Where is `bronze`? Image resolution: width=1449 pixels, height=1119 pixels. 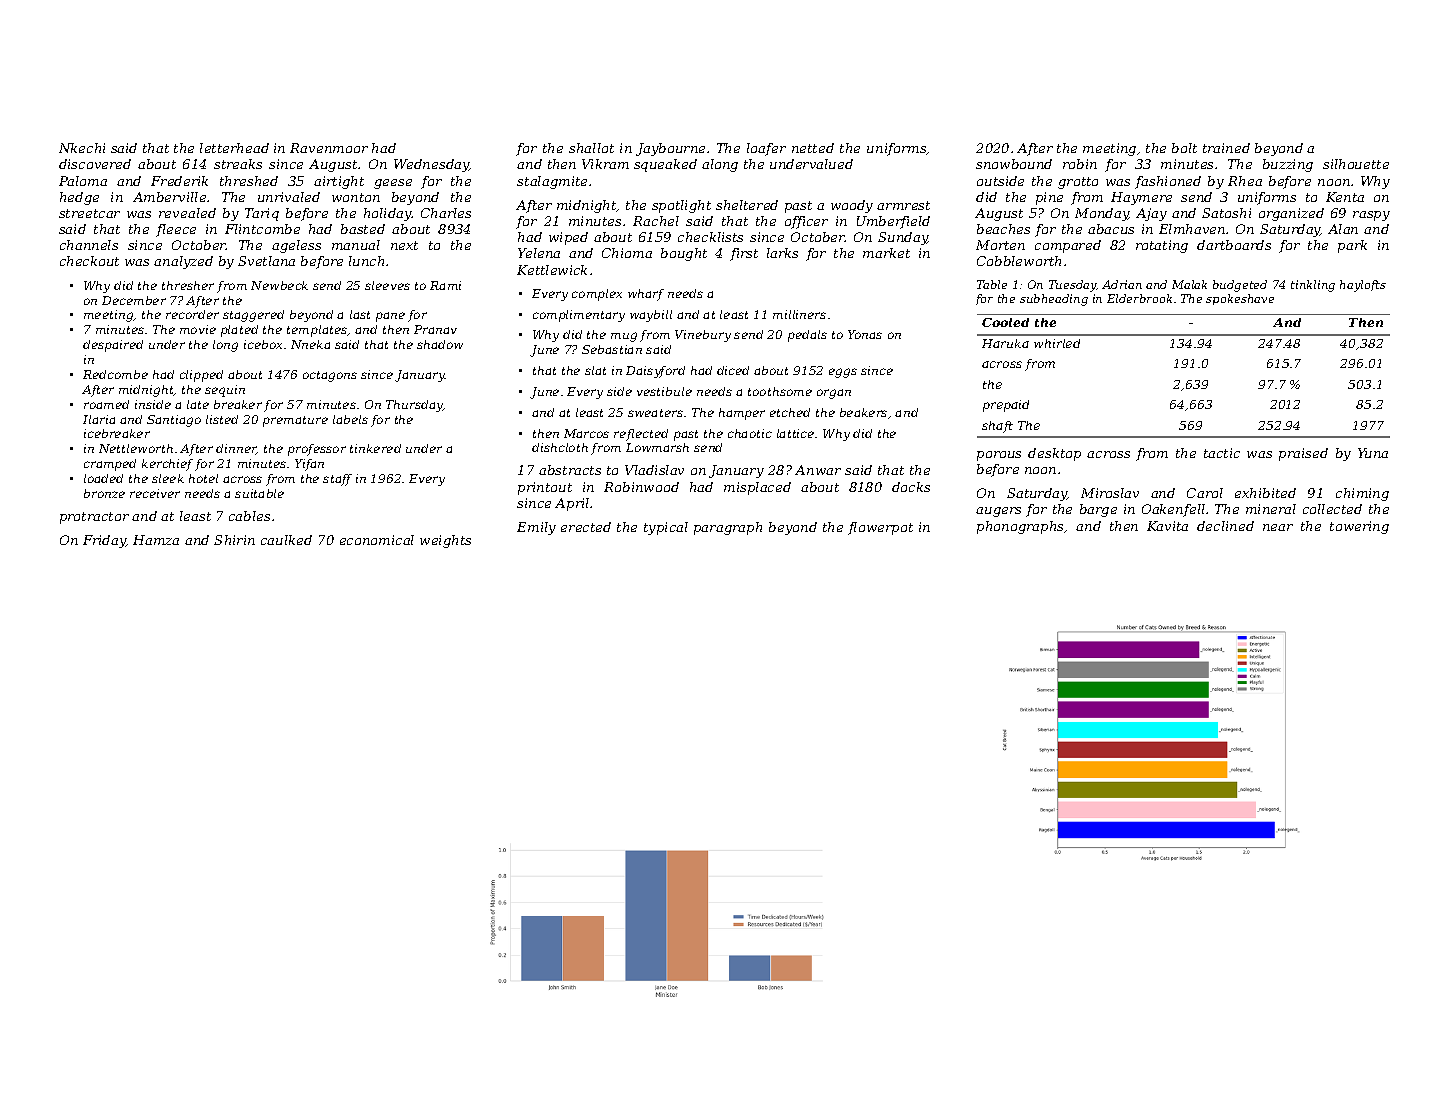
bronze is located at coordinates (104, 493).
